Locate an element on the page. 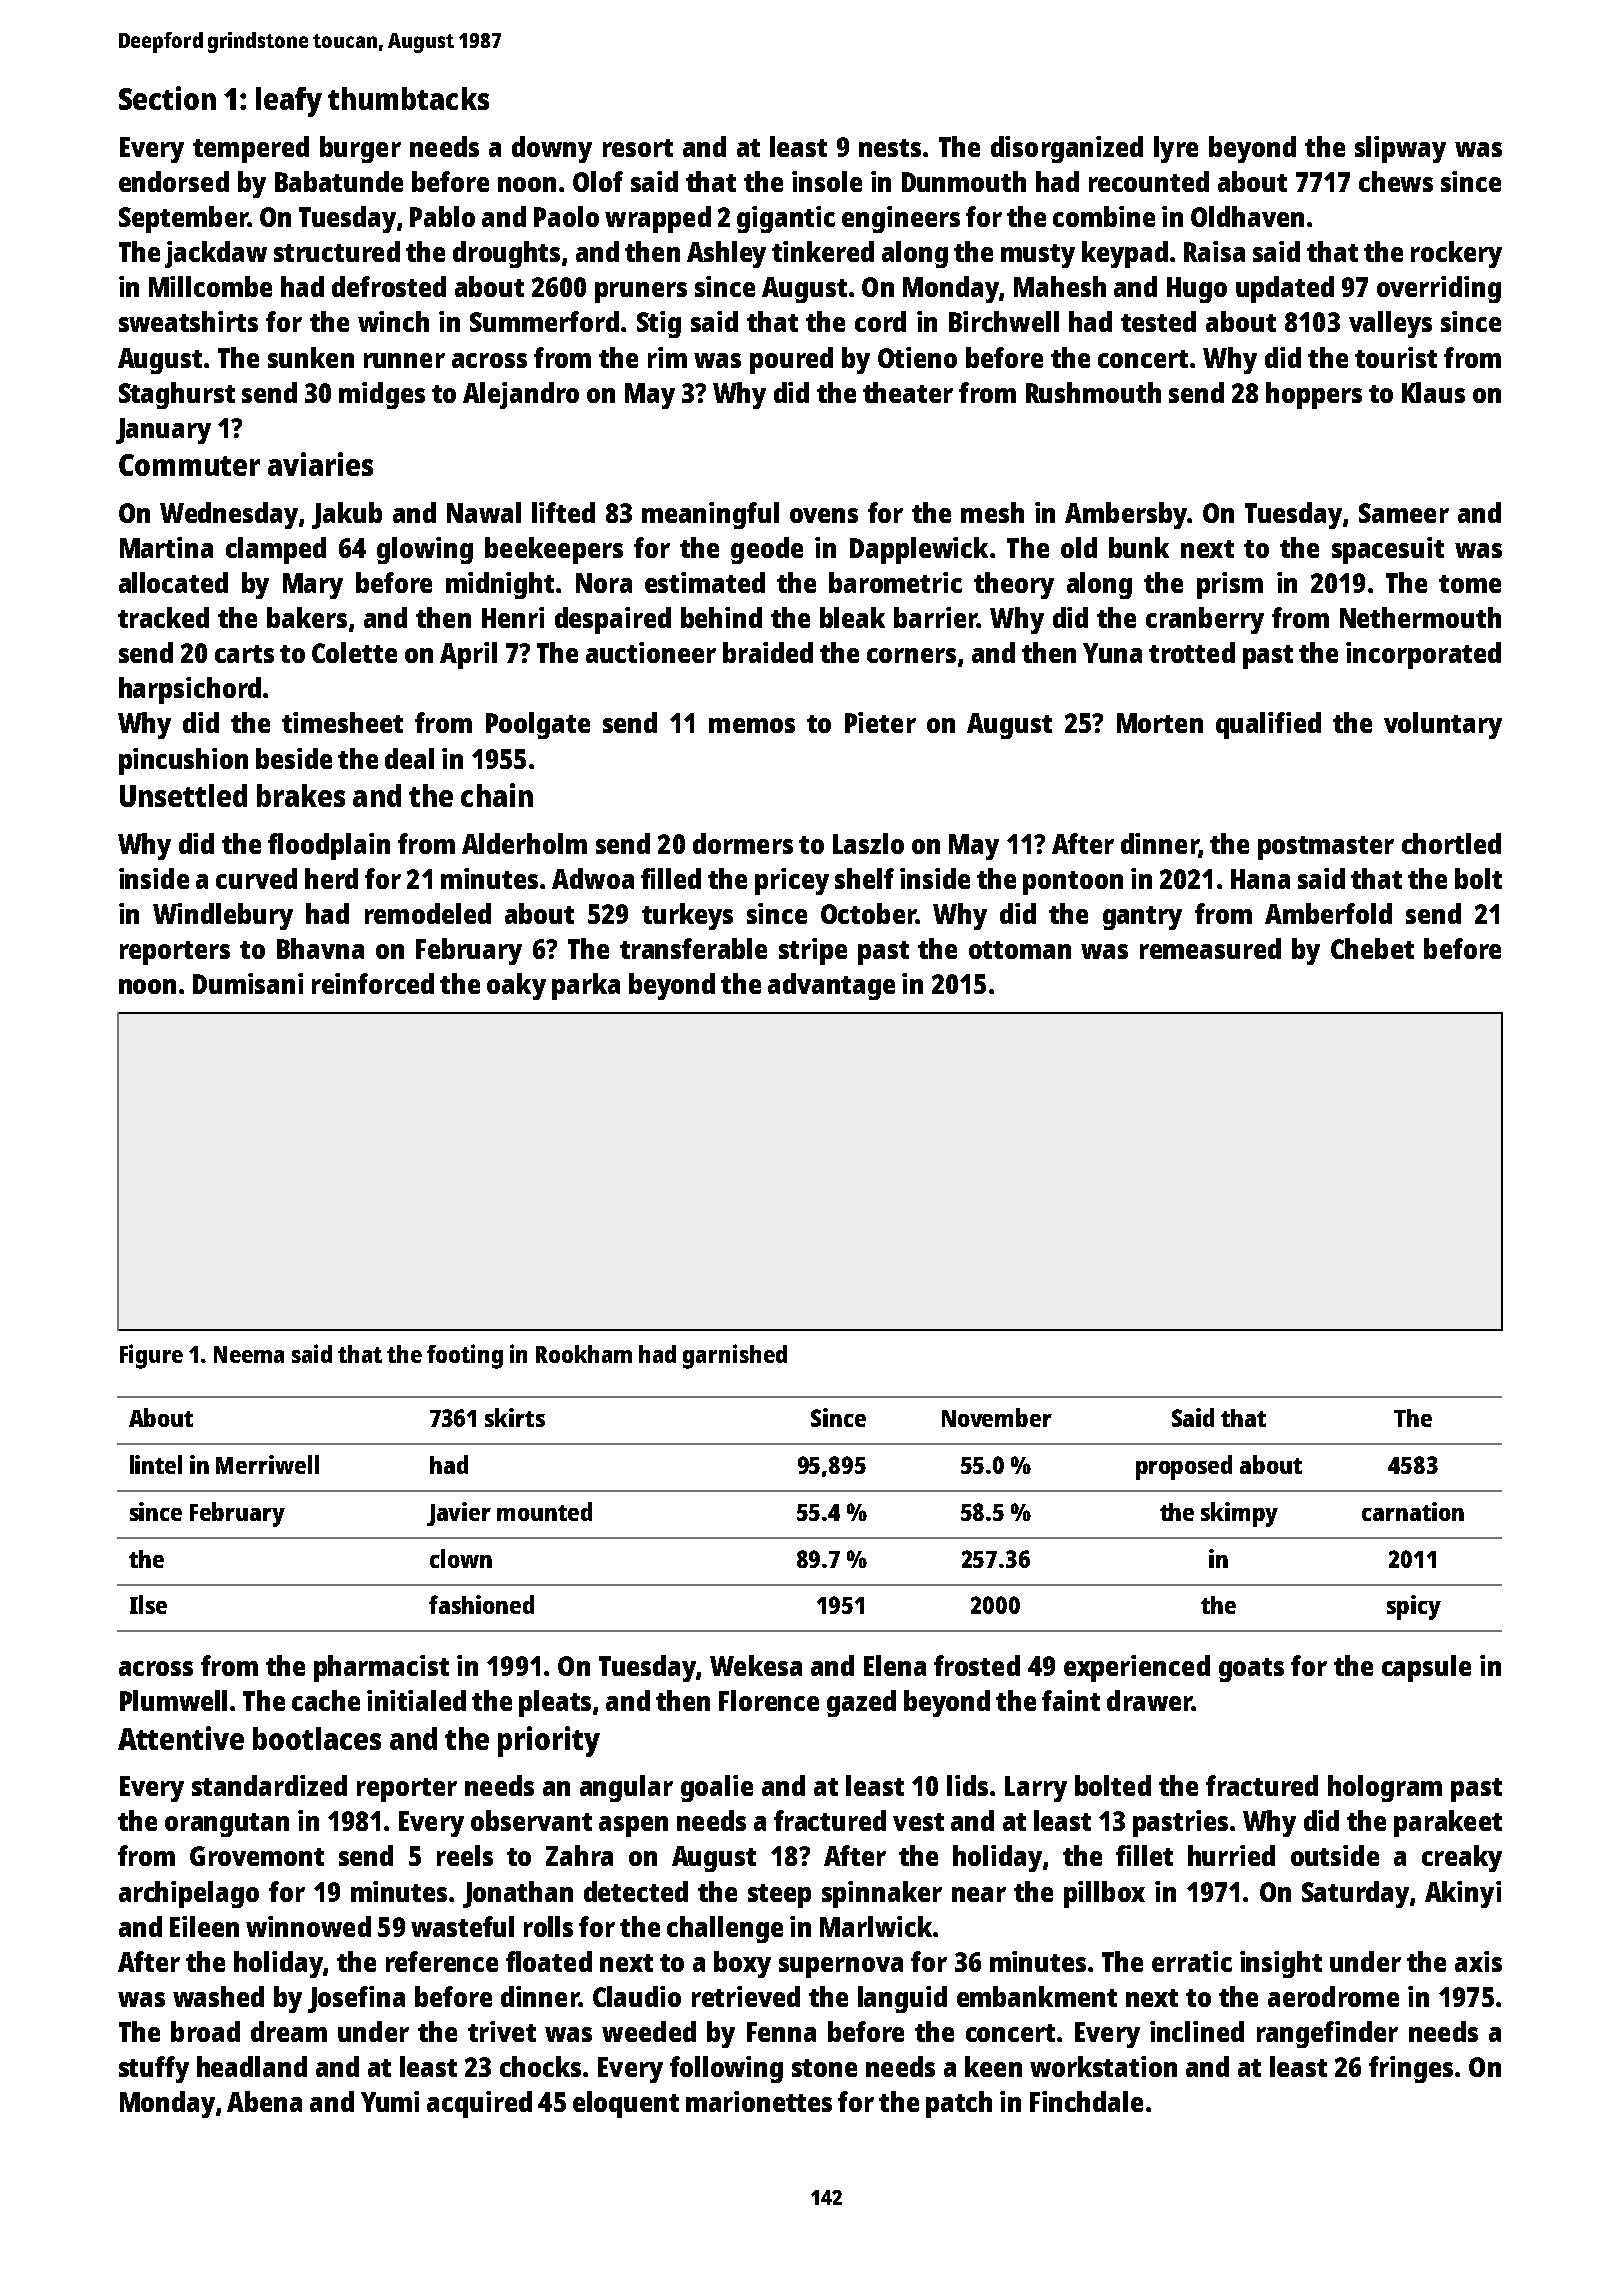 The width and height of the document is (1620, 2292). Chebet is located at coordinates (1372, 948).
